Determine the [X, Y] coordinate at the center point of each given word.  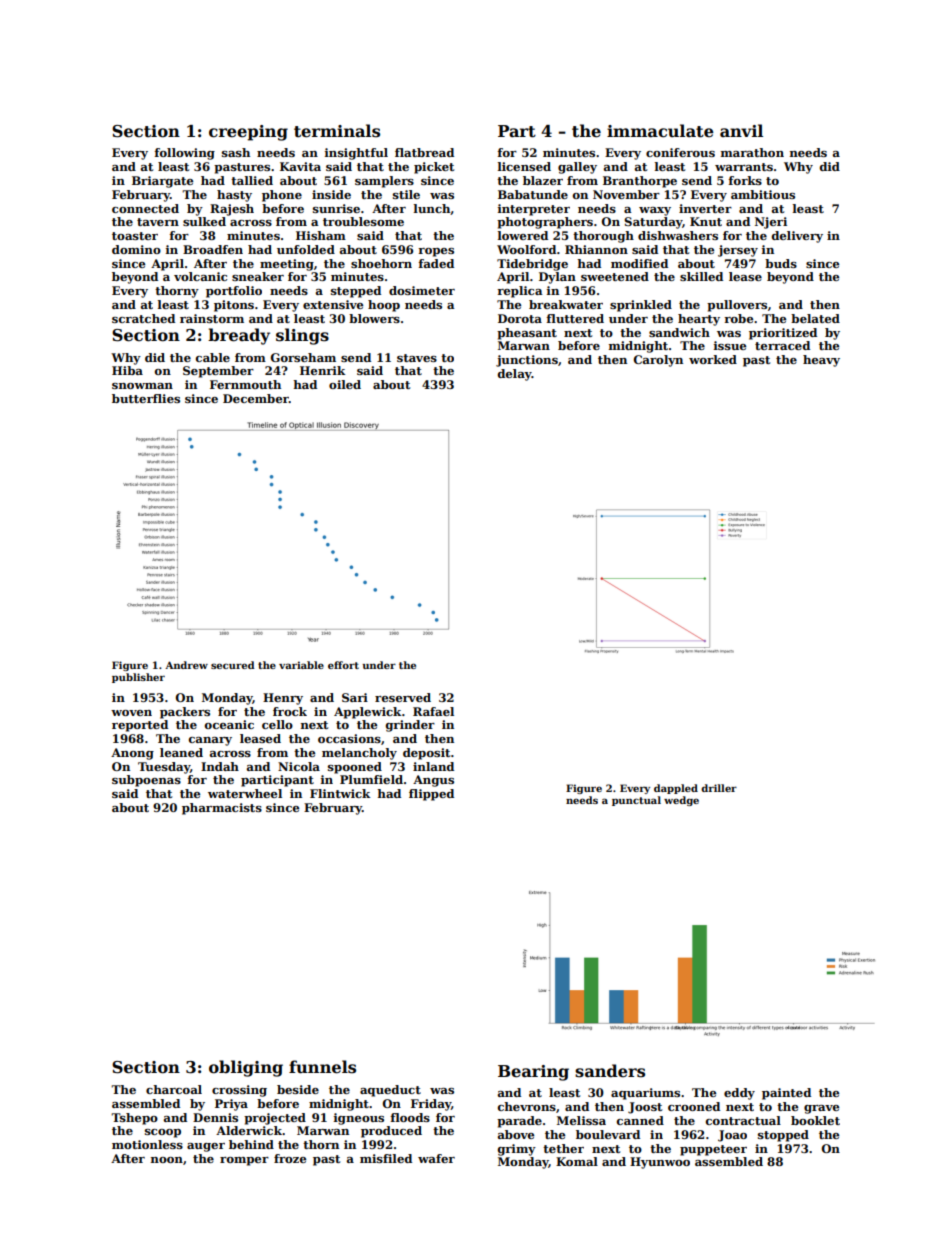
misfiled [386, 1158]
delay [515, 375]
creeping [248, 133]
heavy [821, 361]
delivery [797, 237]
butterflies [146, 398]
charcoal [174, 1089]
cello [277, 724]
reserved [403, 697]
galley [577, 168]
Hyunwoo [660, 1163]
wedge [681, 801]
